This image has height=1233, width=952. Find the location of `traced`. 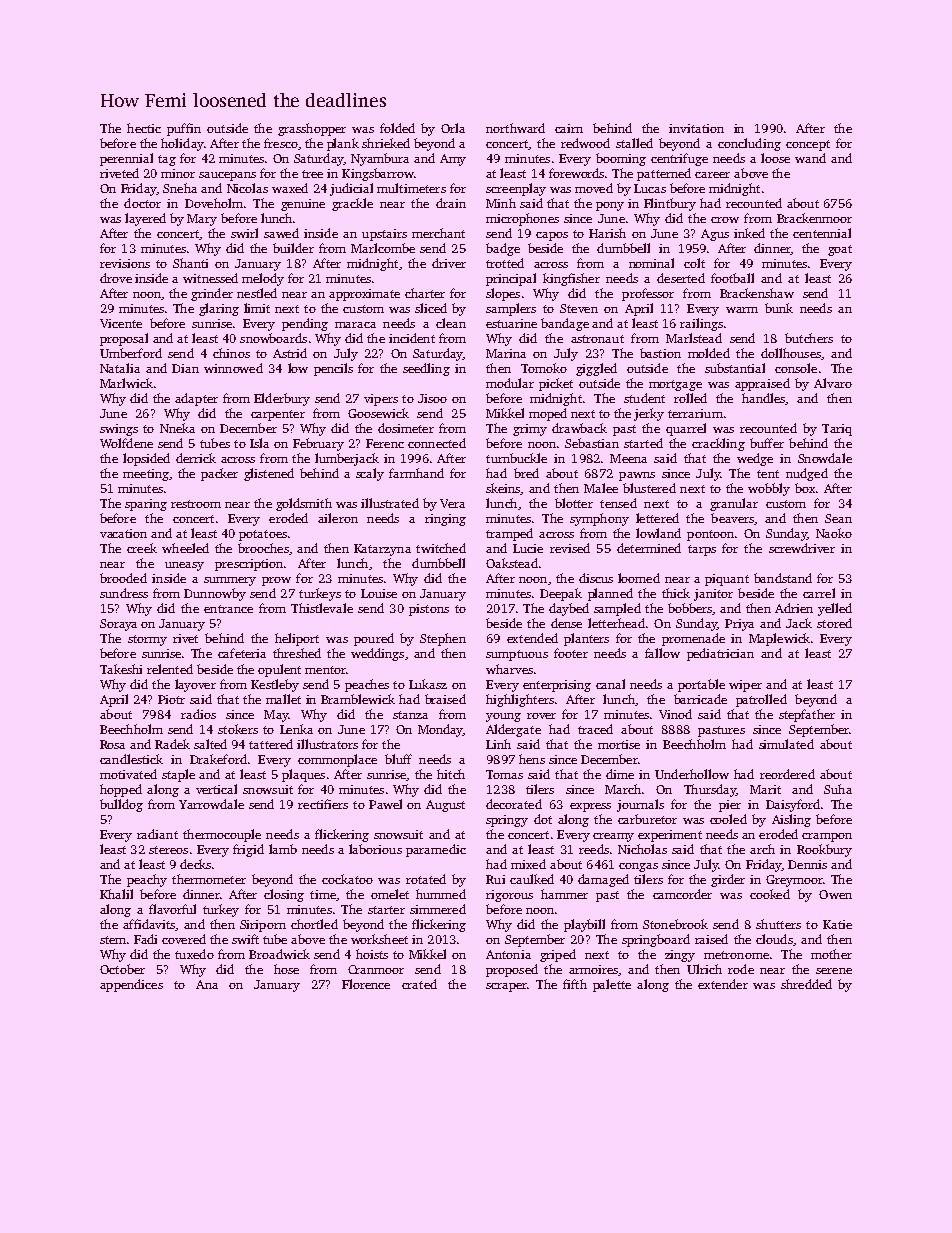

traced is located at coordinates (595, 729).
